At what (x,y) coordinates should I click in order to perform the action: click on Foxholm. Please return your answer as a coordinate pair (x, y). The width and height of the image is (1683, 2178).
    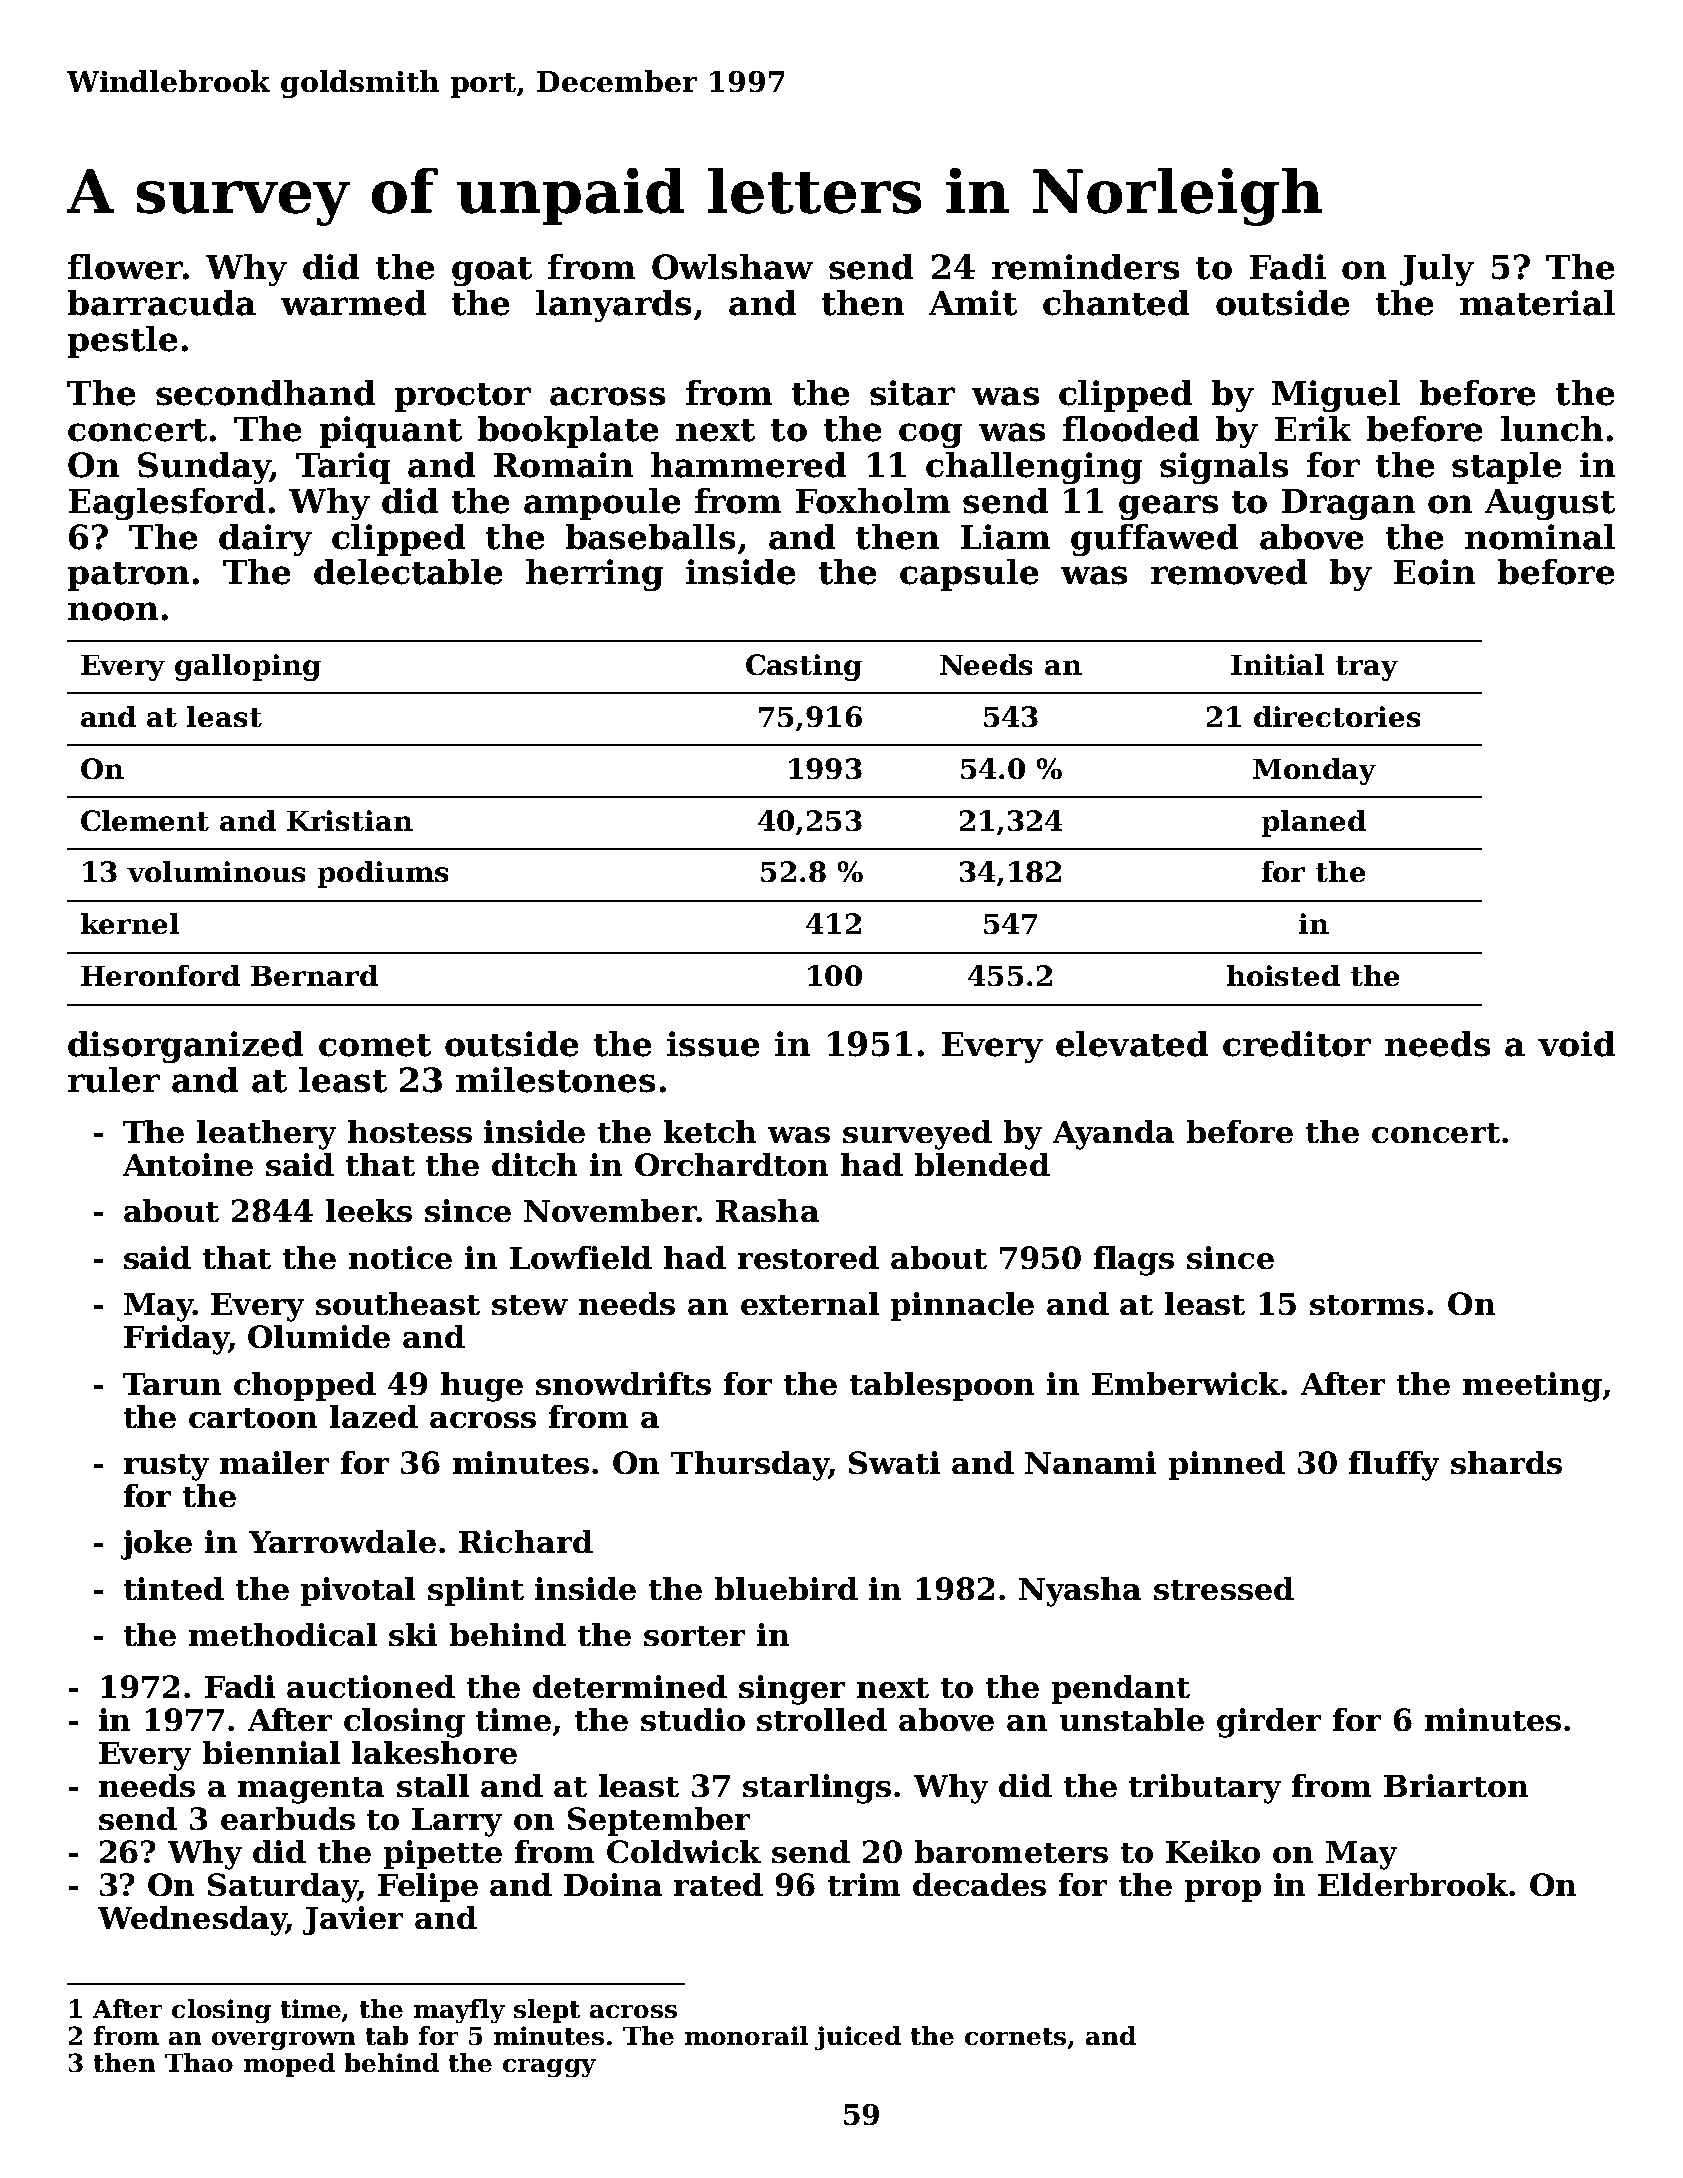
    Looking at the image, I should click on (873, 501).
